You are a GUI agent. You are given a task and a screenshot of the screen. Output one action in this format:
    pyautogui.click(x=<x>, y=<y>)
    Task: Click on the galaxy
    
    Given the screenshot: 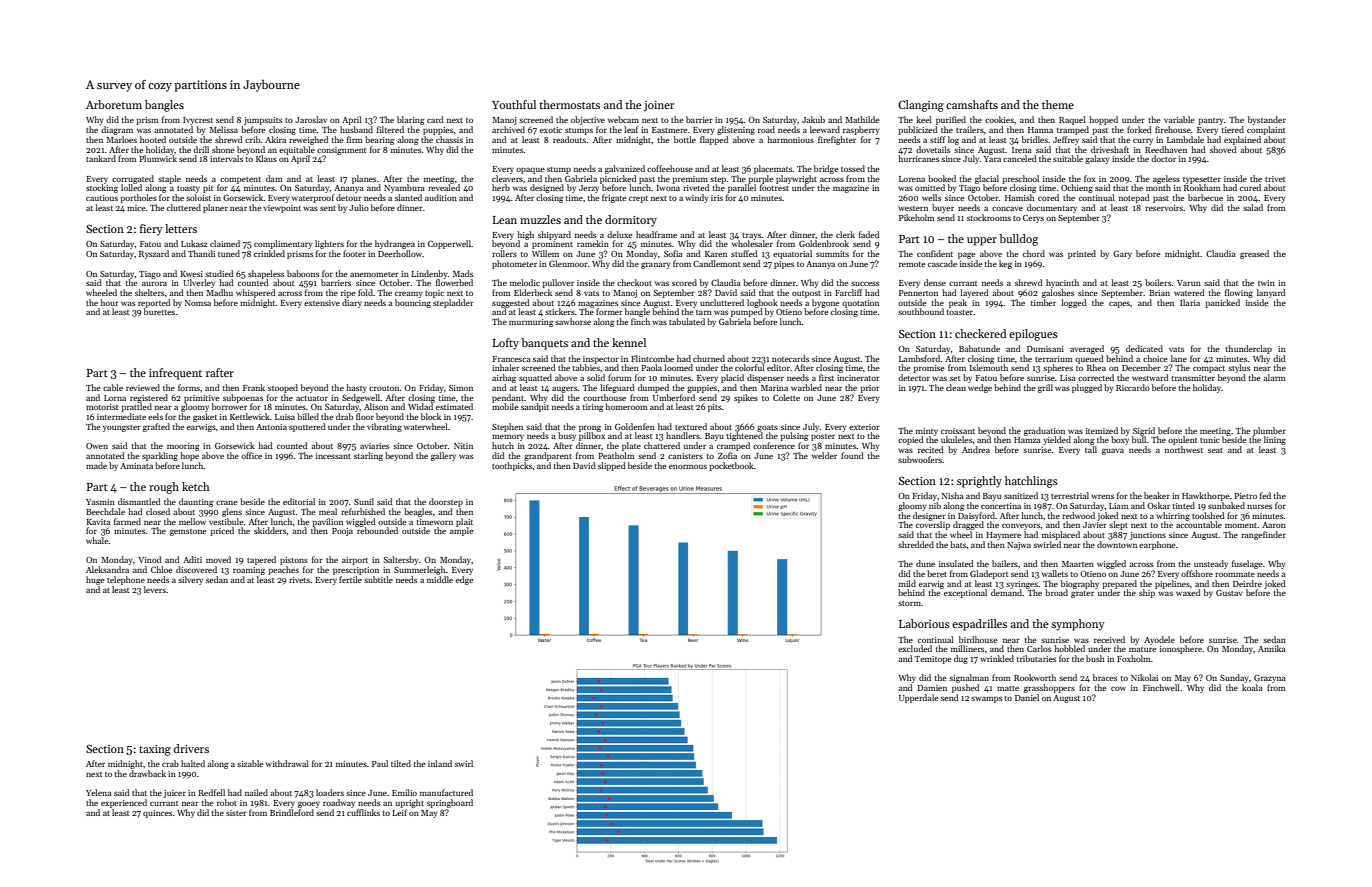 What is the action you would take?
    pyautogui.click(x=1097, y=159)
